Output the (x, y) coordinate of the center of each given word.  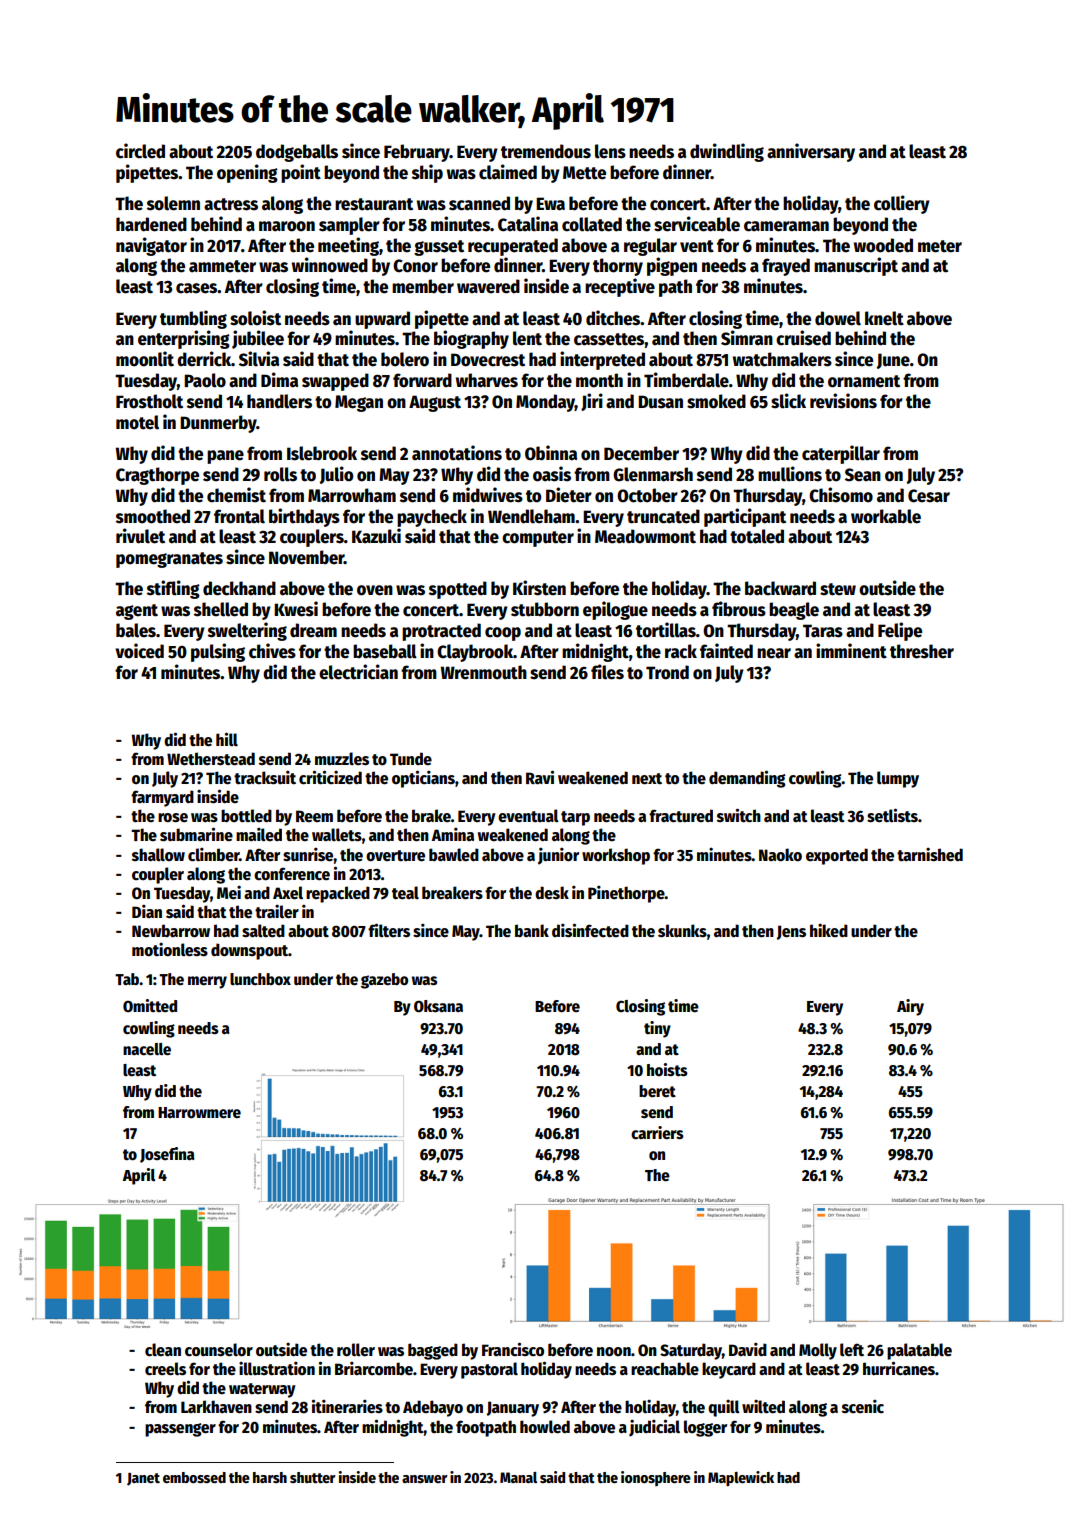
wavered (488, 286)
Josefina (167, 1155)
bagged (433, 1351)
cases (196, 288)
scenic (863, 1406)
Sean (863, 475)
